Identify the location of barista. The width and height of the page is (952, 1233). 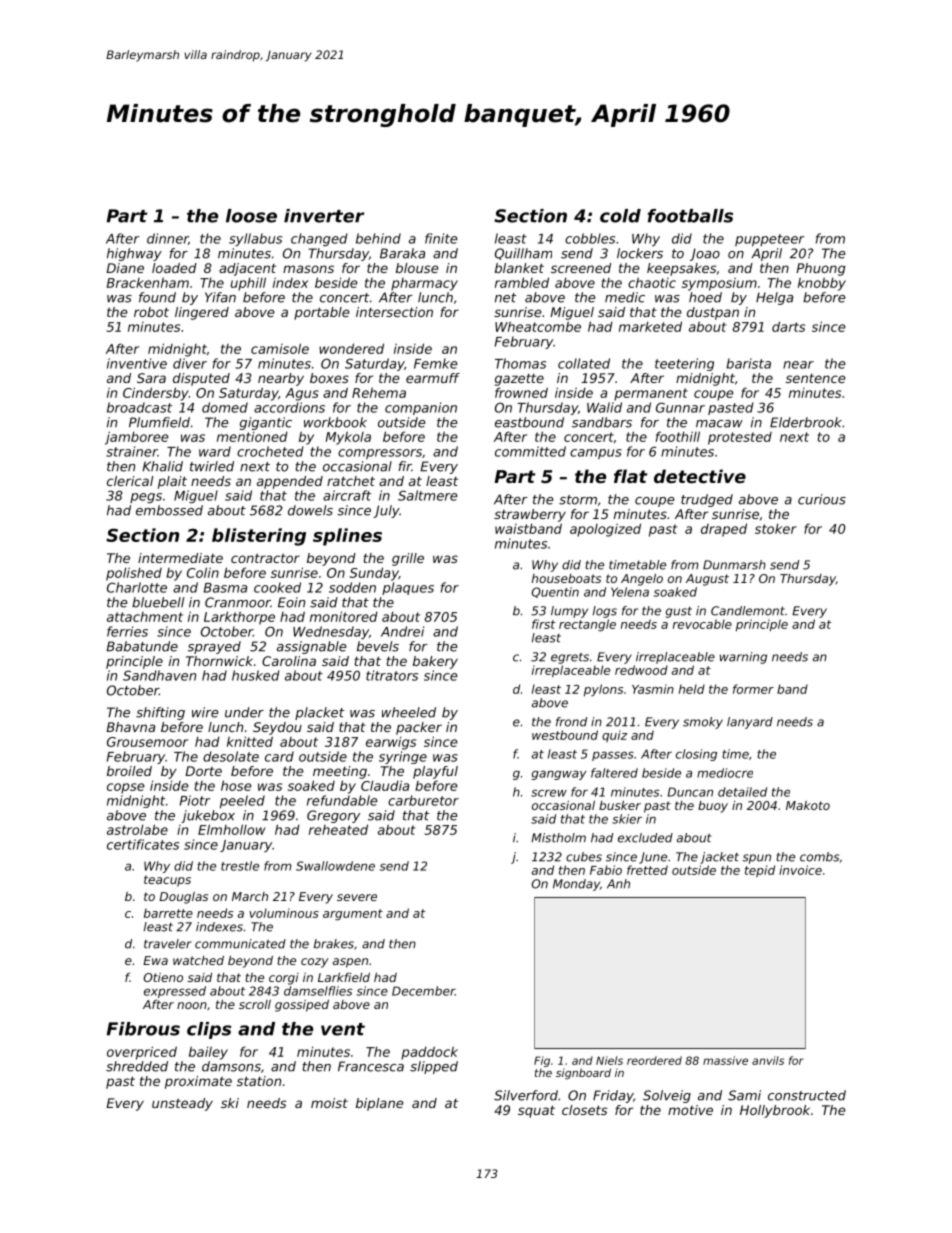
(748, 363).
